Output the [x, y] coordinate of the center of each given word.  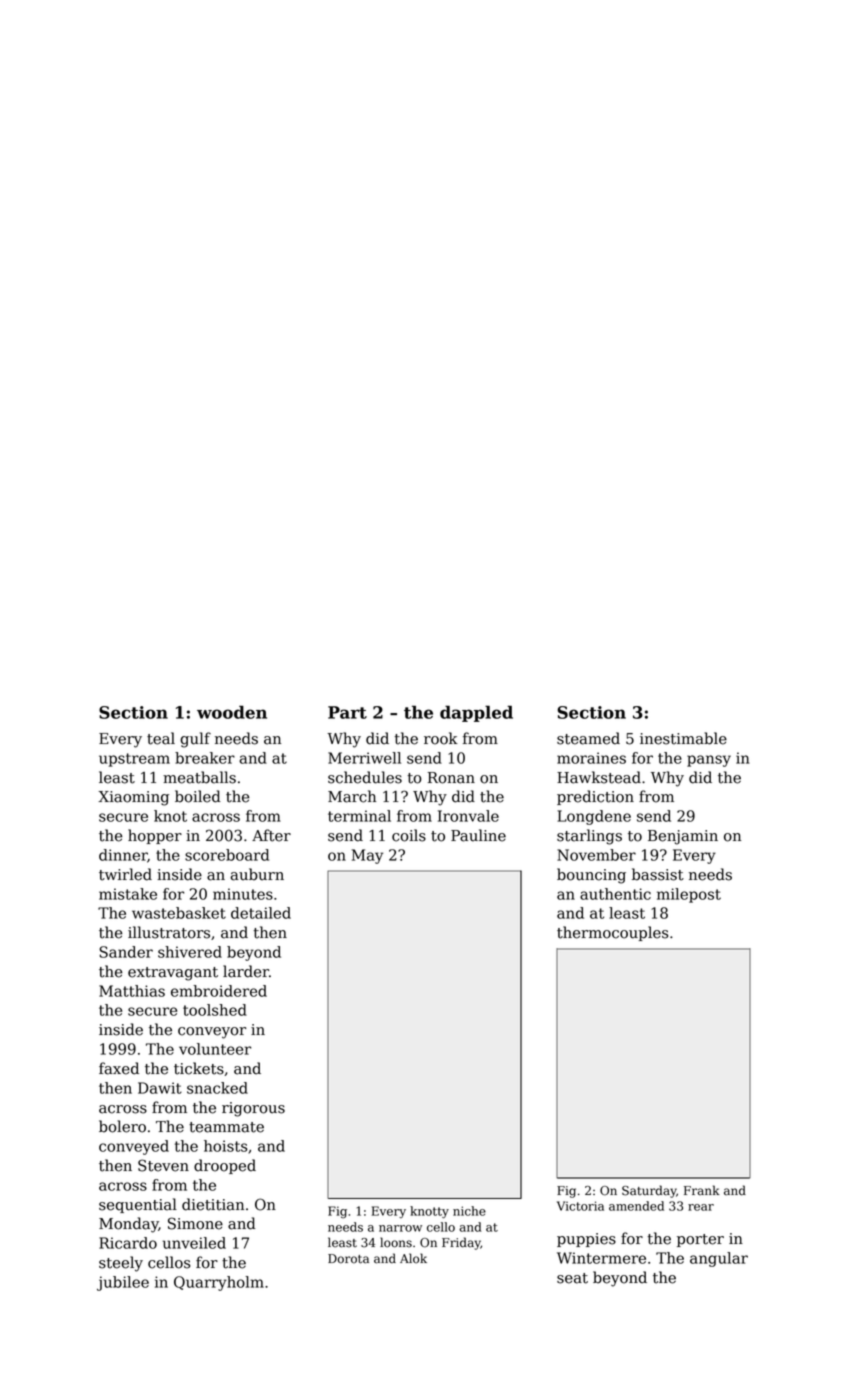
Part [347, 712]
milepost [689, 895]
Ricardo [128, 1243]
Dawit [160, 1088]
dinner [123, 855]
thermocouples [612, 933]
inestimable [683, 738]
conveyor [212, 1033]
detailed [261, 913]
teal [161, 738]
